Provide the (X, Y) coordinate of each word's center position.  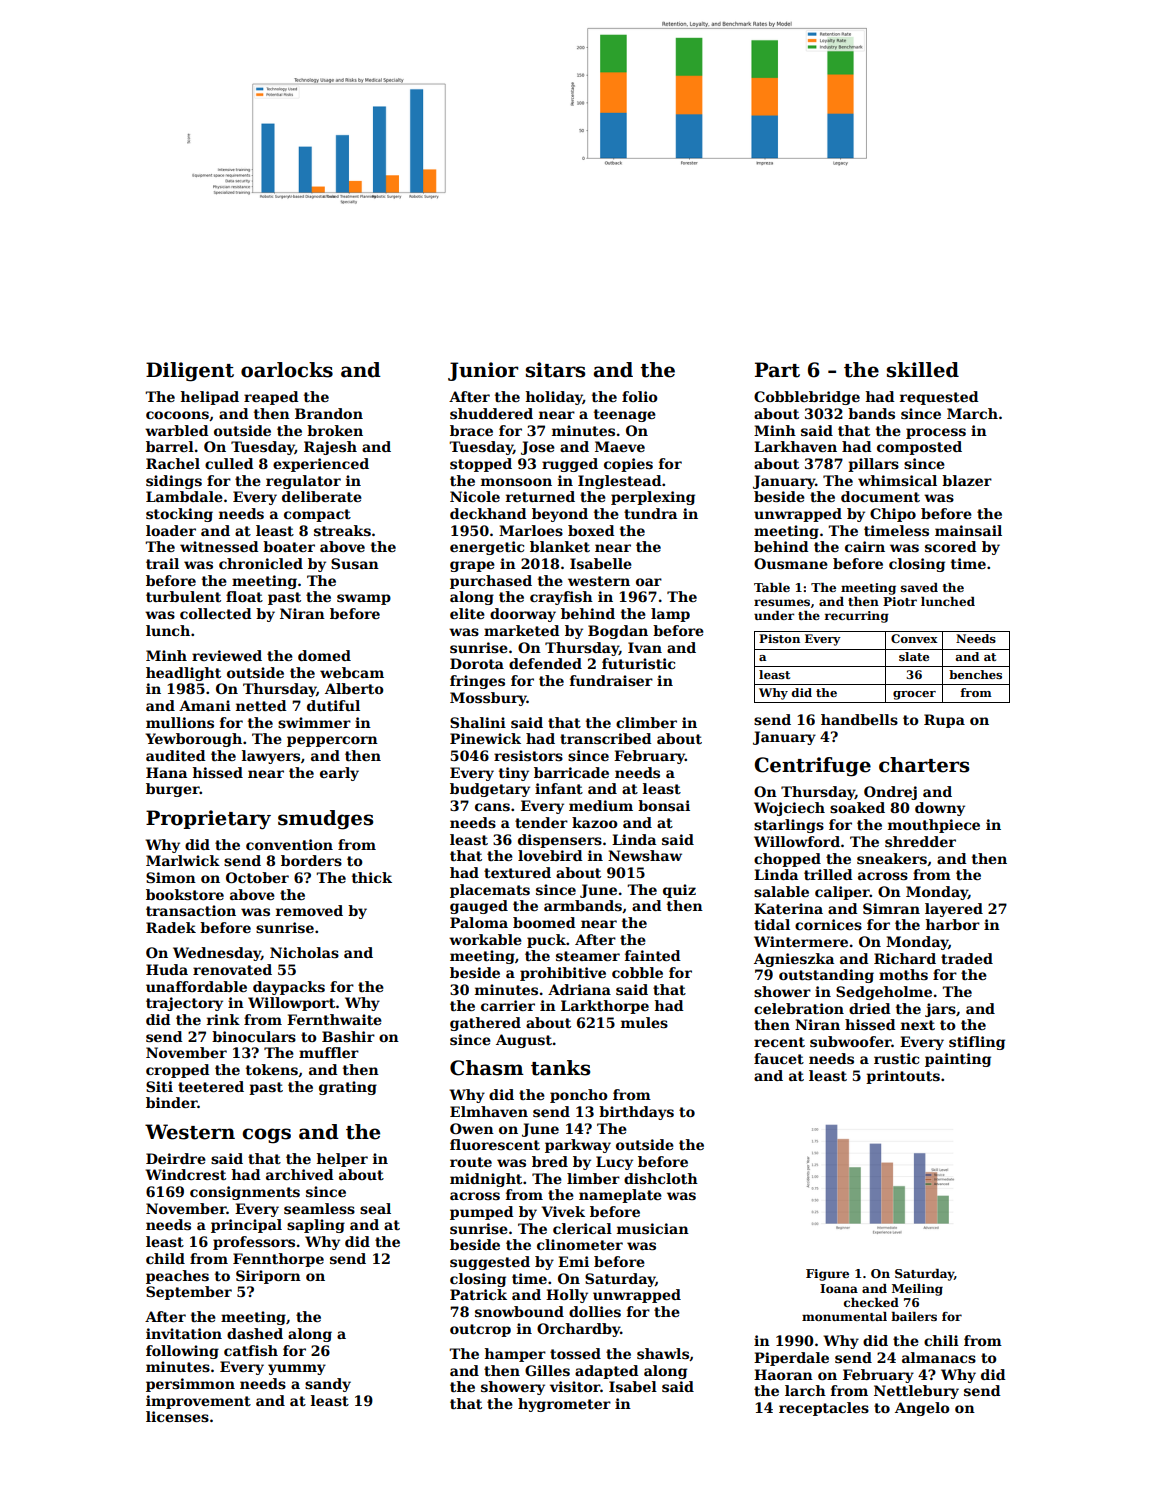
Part (777, 370)
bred (550, 1161)
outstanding (826, 976)
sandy (328, 1385)
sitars (555, 370)
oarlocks (287, 370)
